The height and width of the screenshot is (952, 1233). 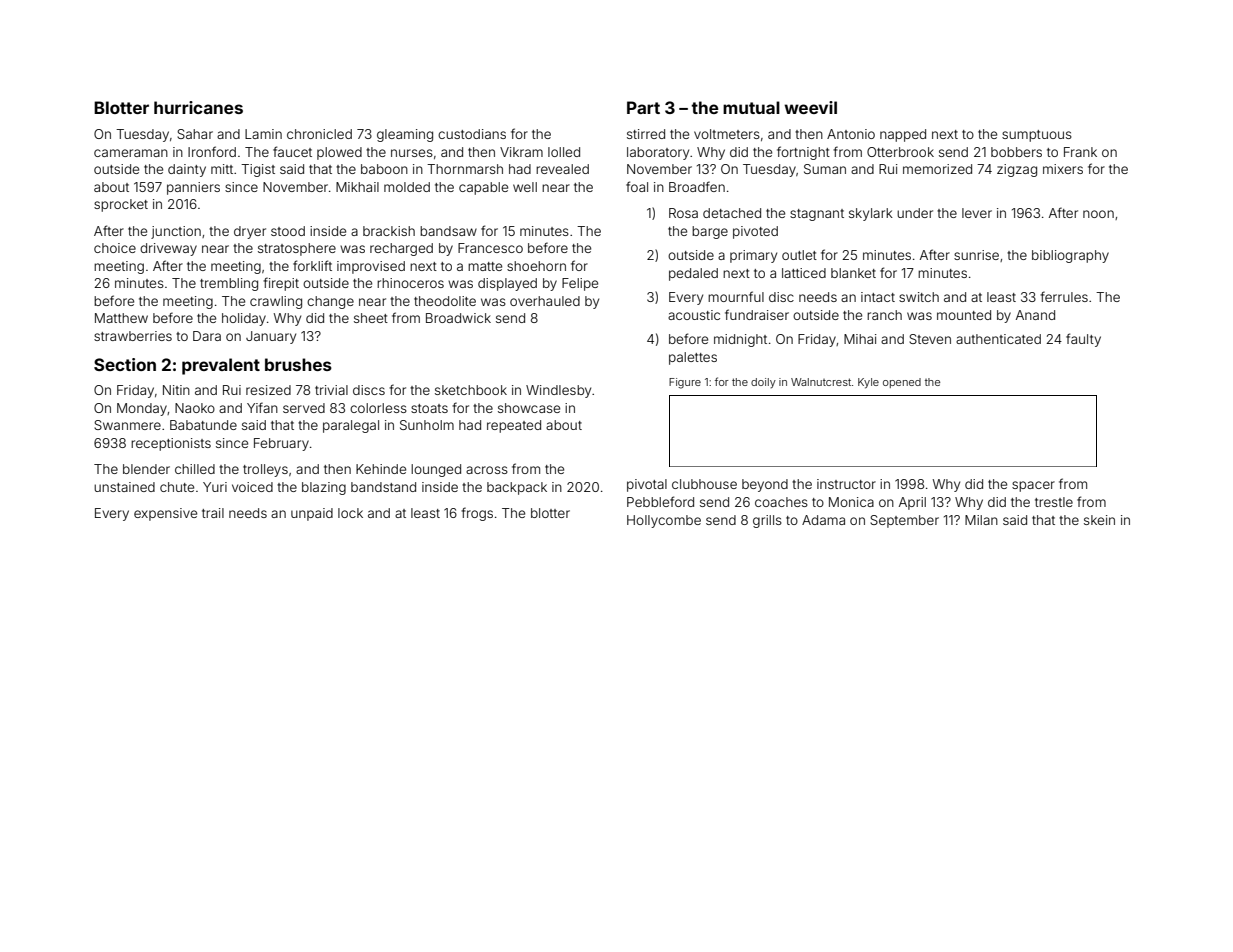 What do you see at coordinates (487, 470) in the screenshot?
I see `across` at bounding box center [487, 470].
